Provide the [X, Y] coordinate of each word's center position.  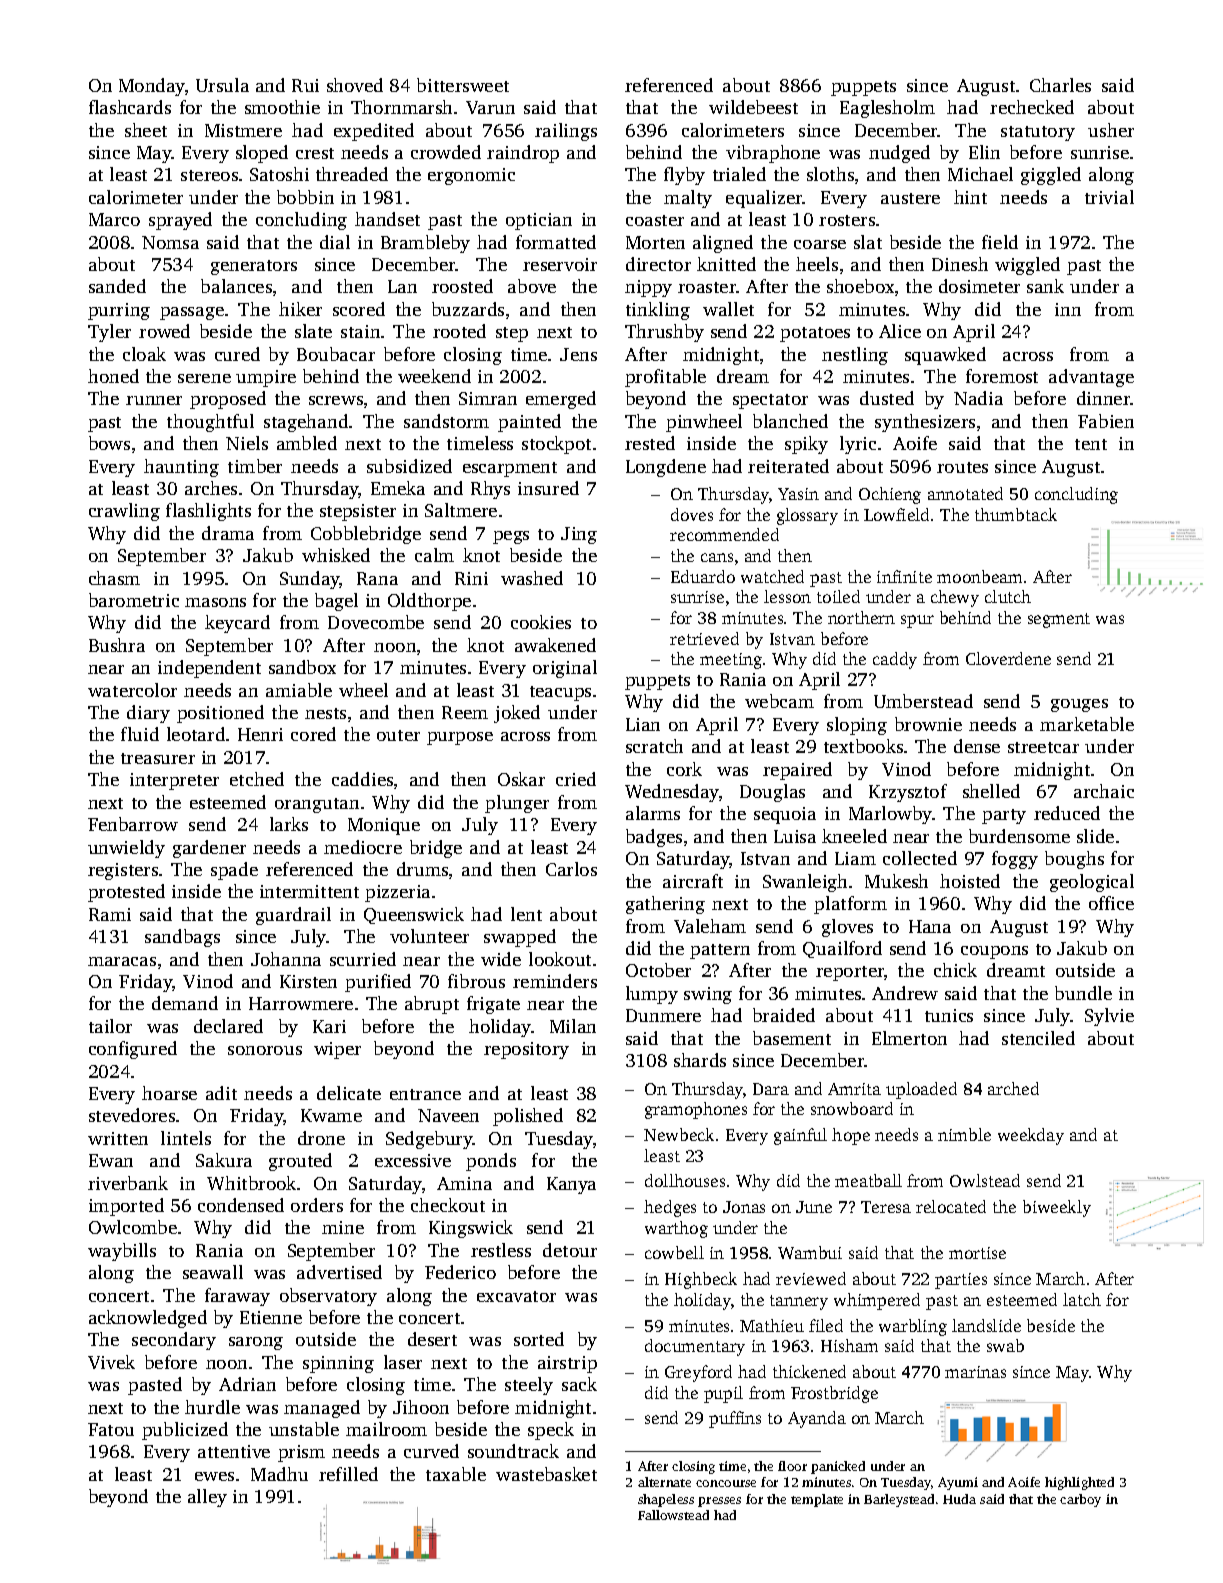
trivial [1109, 197]
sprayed [180, 221]
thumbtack [1016, 514]
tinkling [658, 311]
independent [209, 669]
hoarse [169, 1093]
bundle [1083, 993]
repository [526, 1050]
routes [962, 467]
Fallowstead [673, 1515]
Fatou [111, 1429]
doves [692, 514]
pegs [511, 537]
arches [211, 488]
